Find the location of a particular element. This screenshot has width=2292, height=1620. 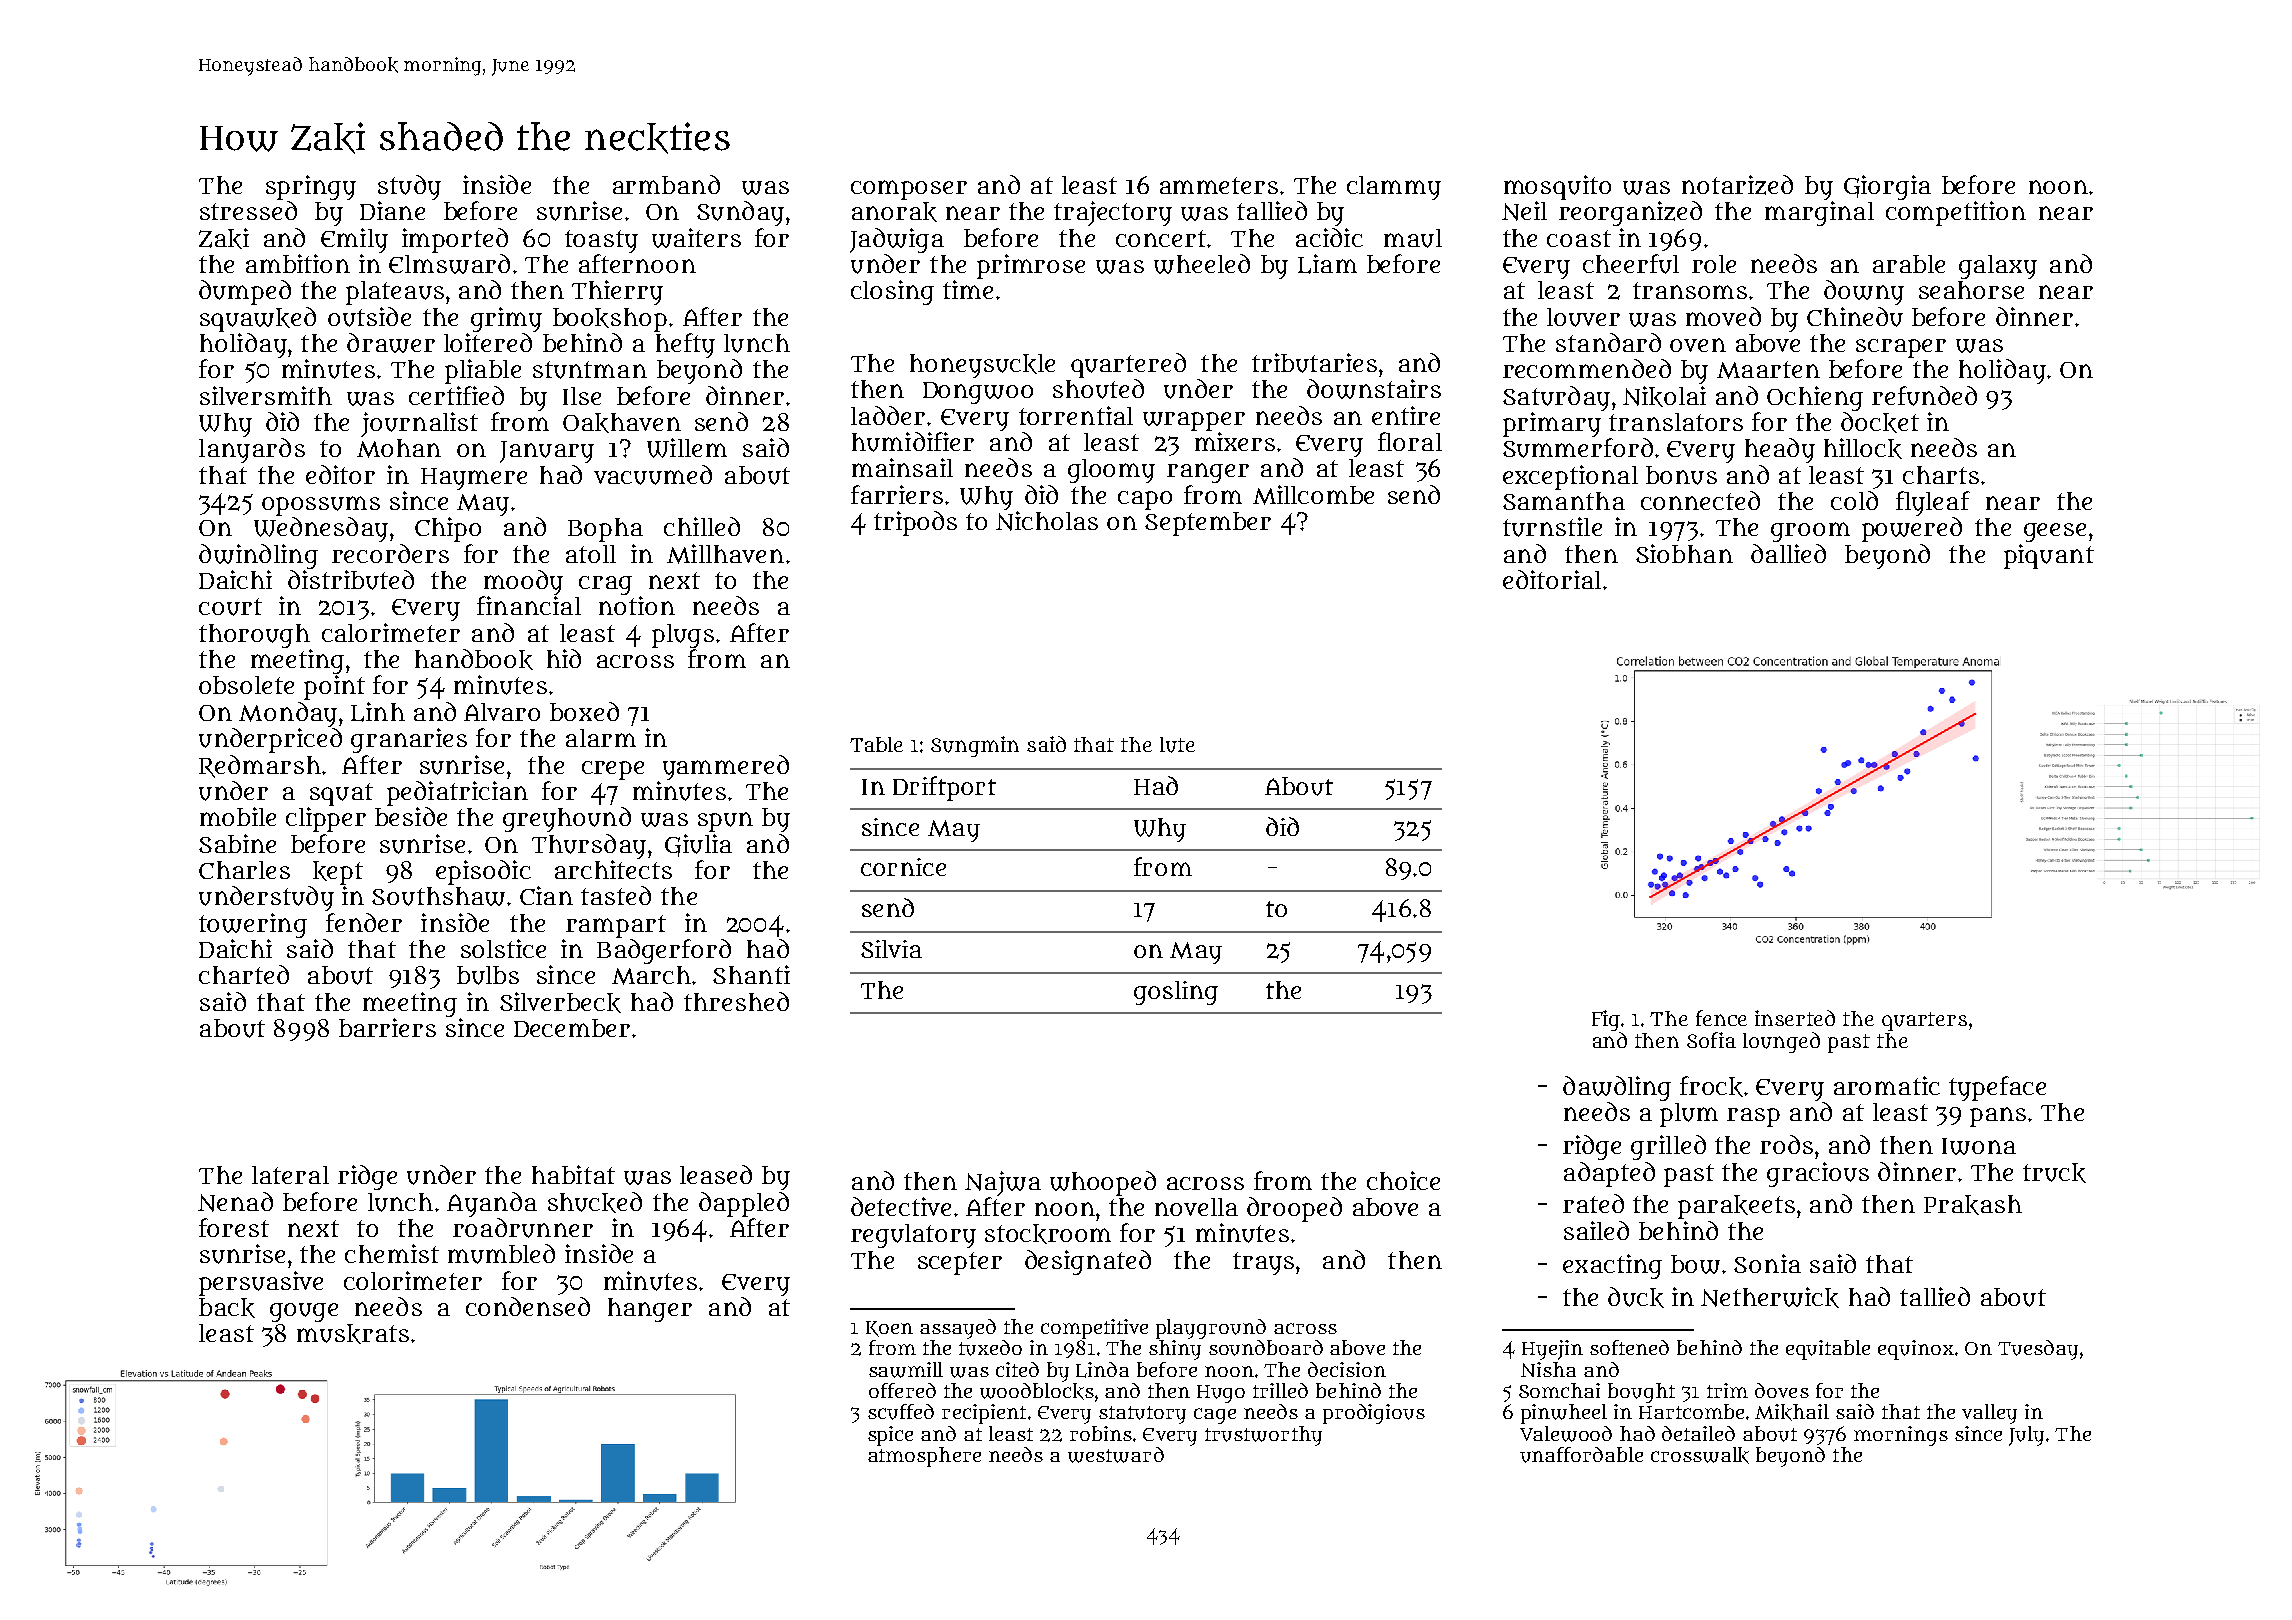

Giorgia is located at coordinates (1887, 187).
